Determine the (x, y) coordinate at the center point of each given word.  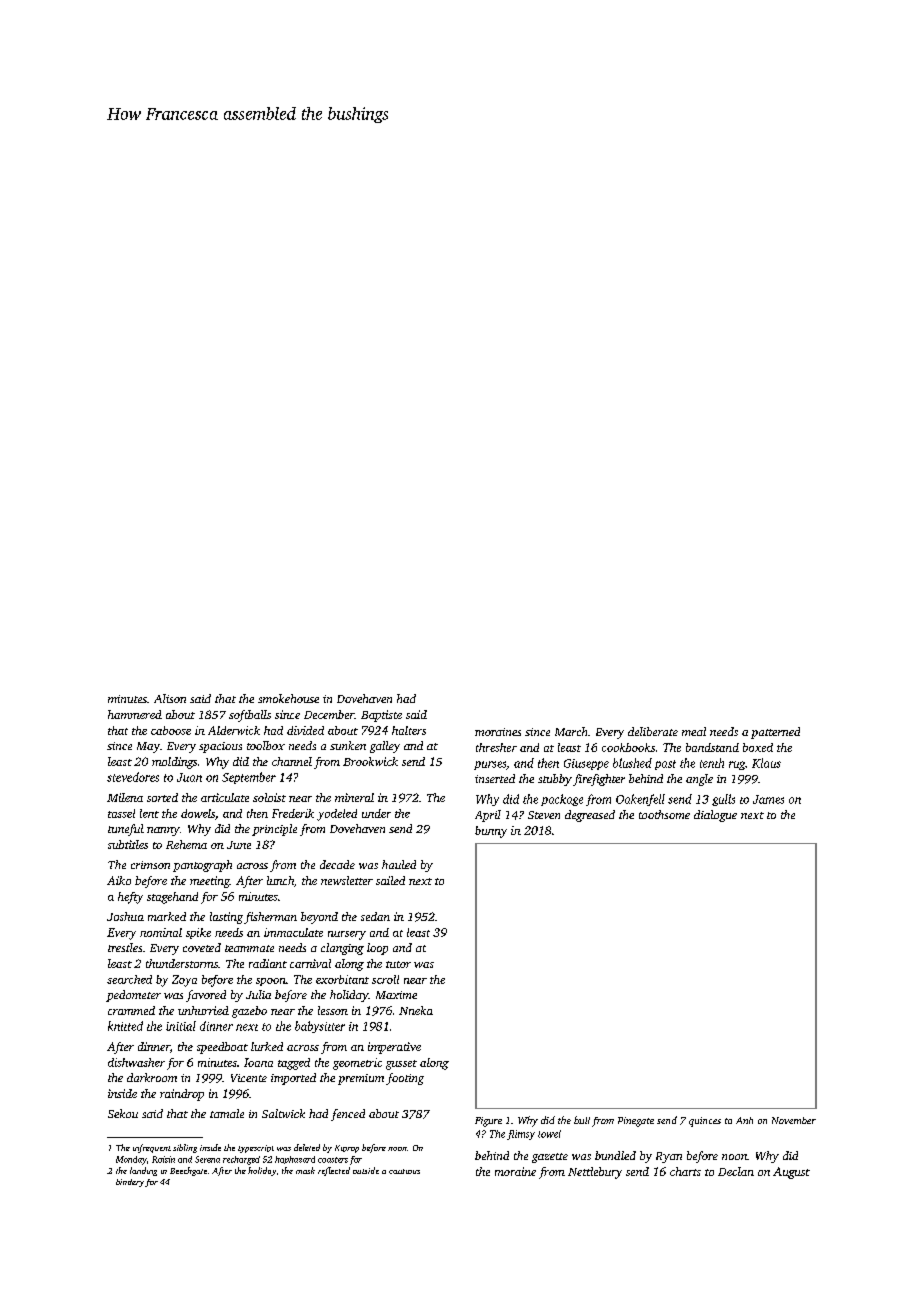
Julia (258, 994)
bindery (130, 1183)
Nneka (416, 1010)
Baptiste (381, 716)
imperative (394, 1048)
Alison (170, 698)
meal (694, 731)
